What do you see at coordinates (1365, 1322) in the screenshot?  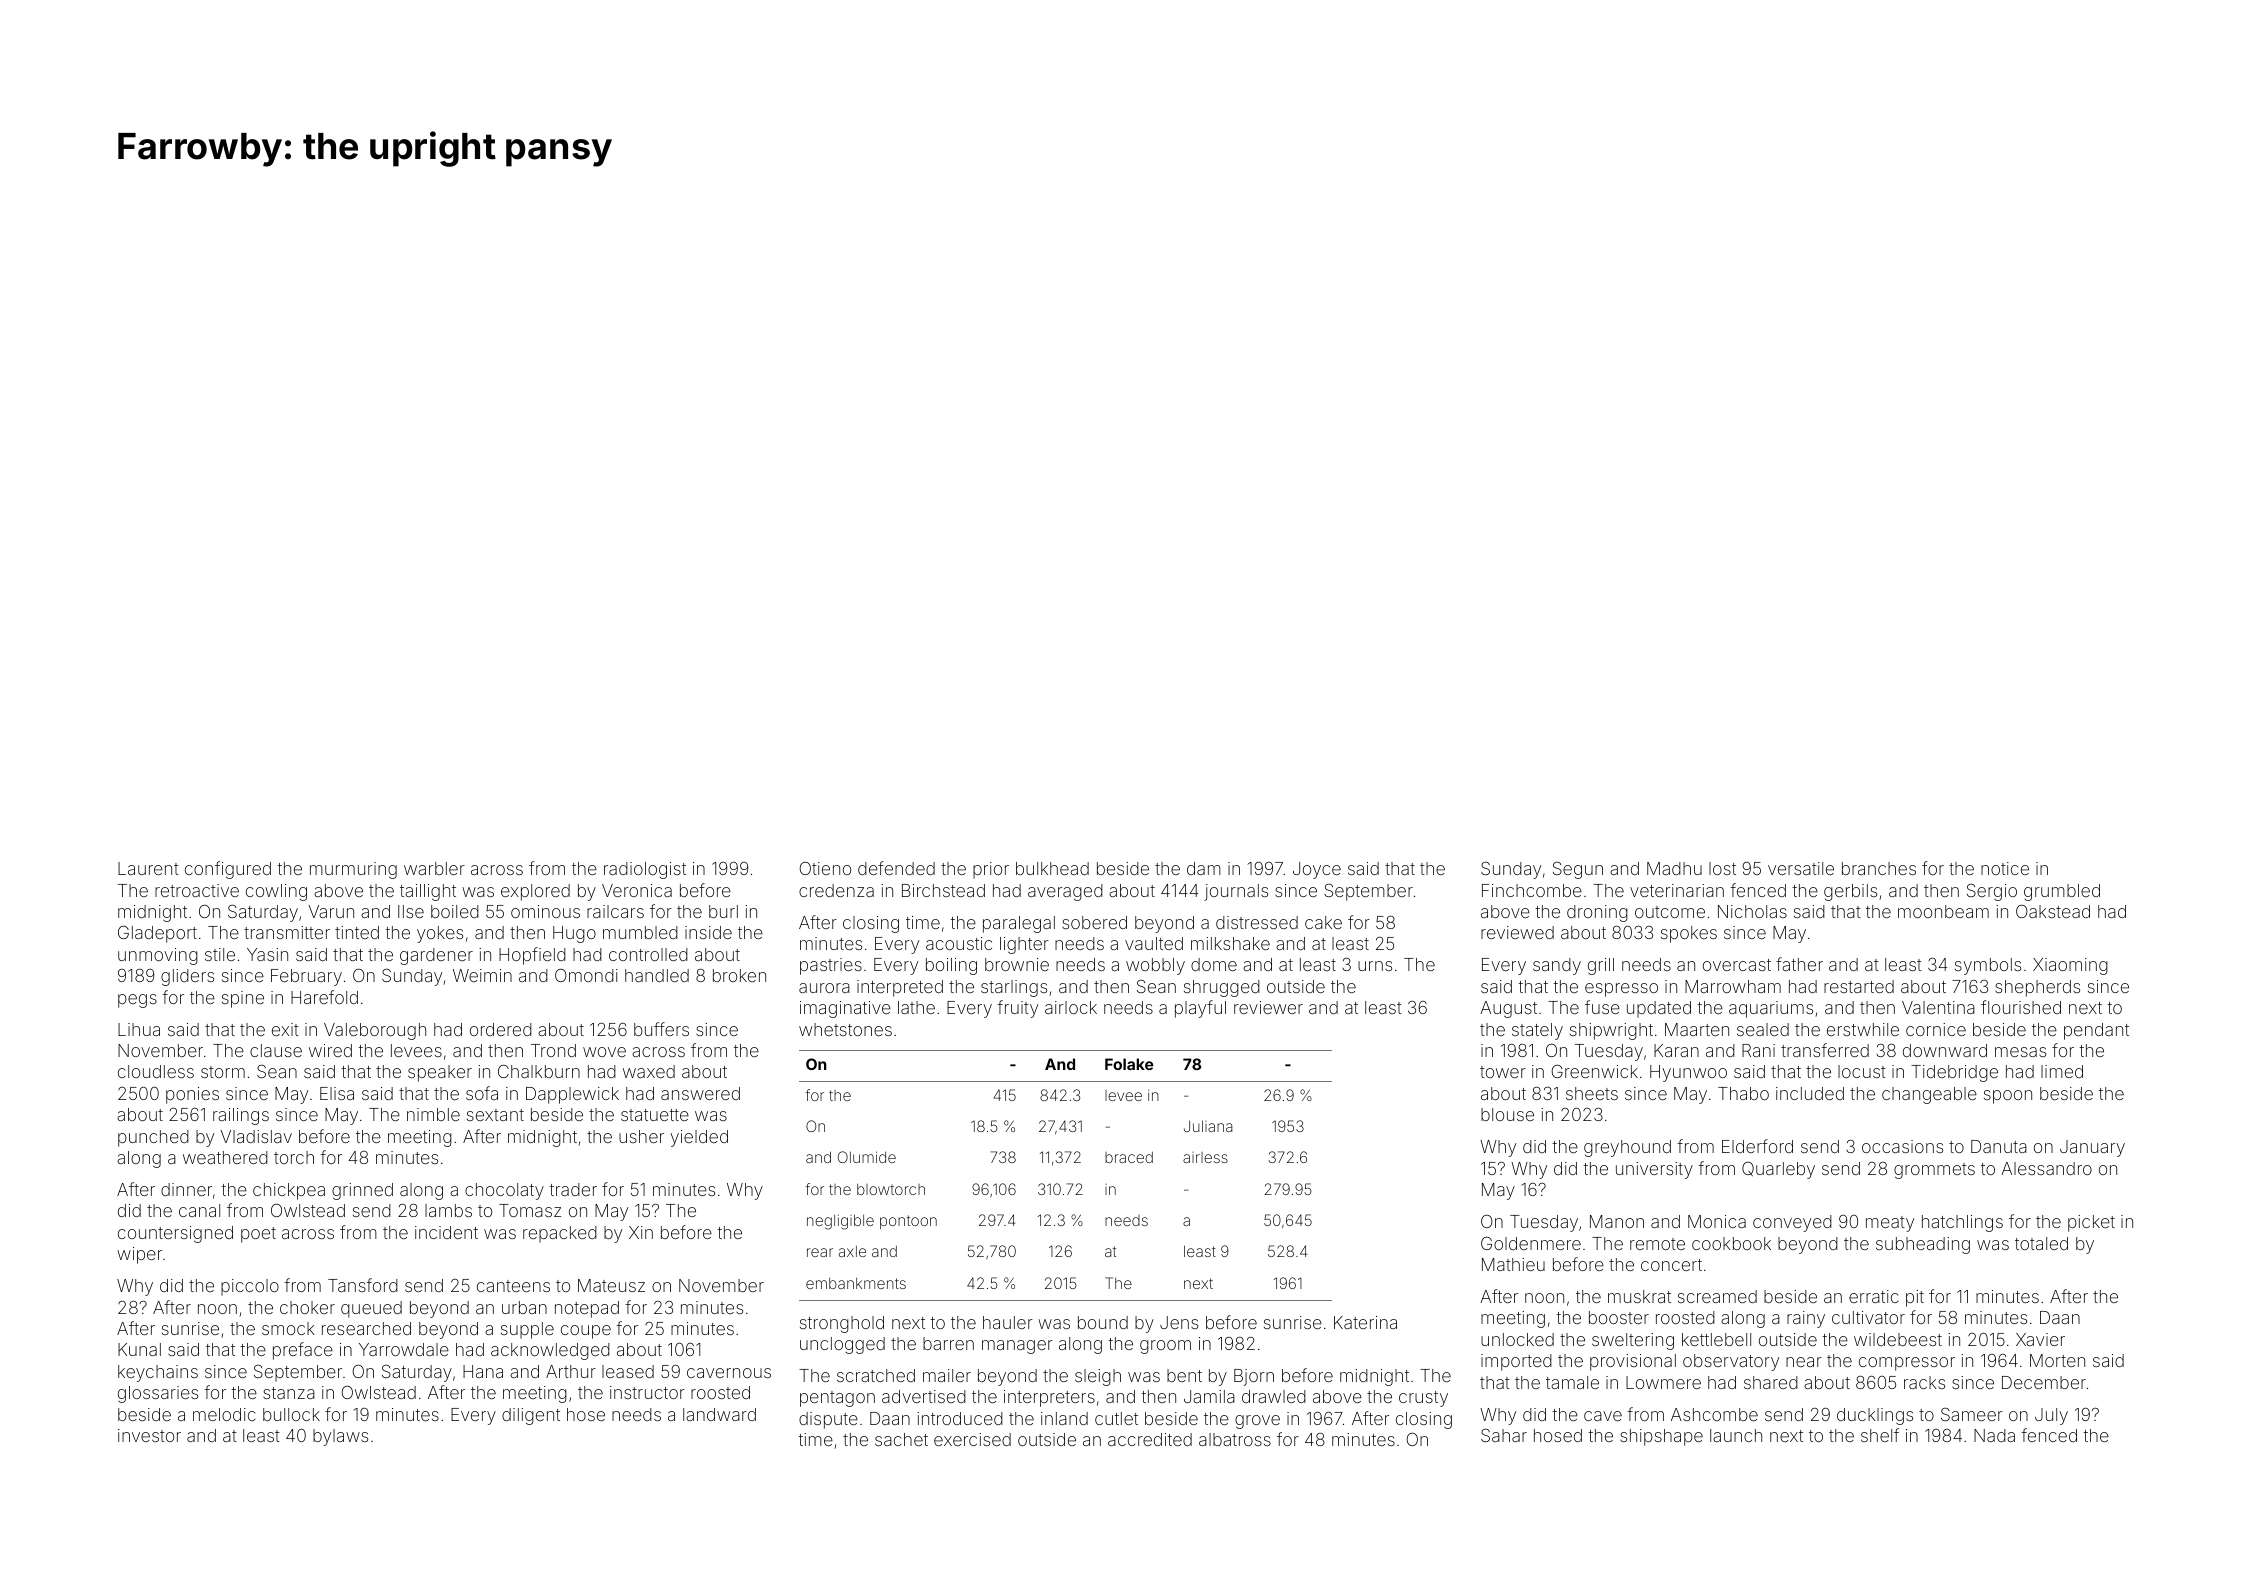 I see `Katerina` at bounding box center [1365, 1322].
